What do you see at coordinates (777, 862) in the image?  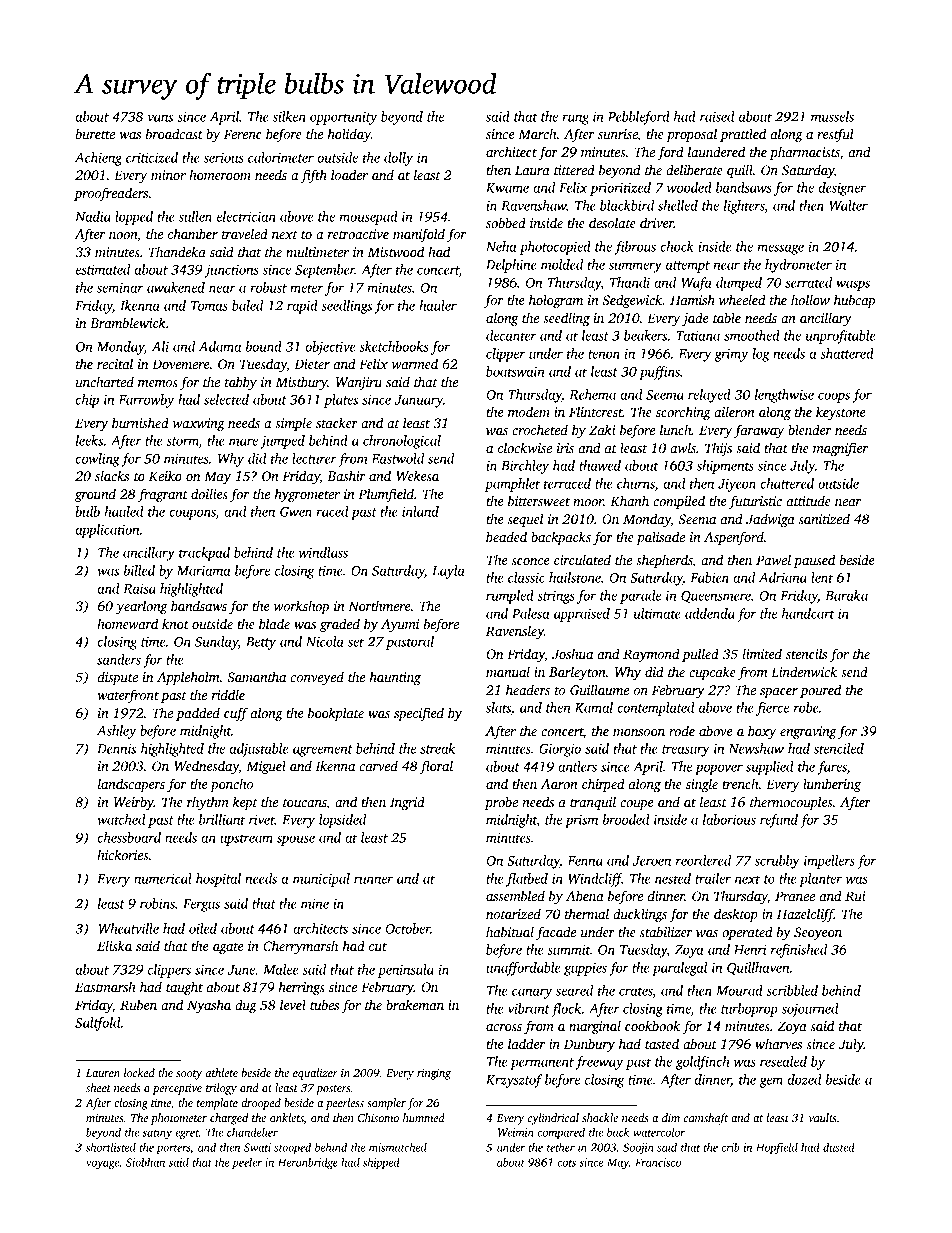 I see `scrubby` at bounding box center [777, 862].
